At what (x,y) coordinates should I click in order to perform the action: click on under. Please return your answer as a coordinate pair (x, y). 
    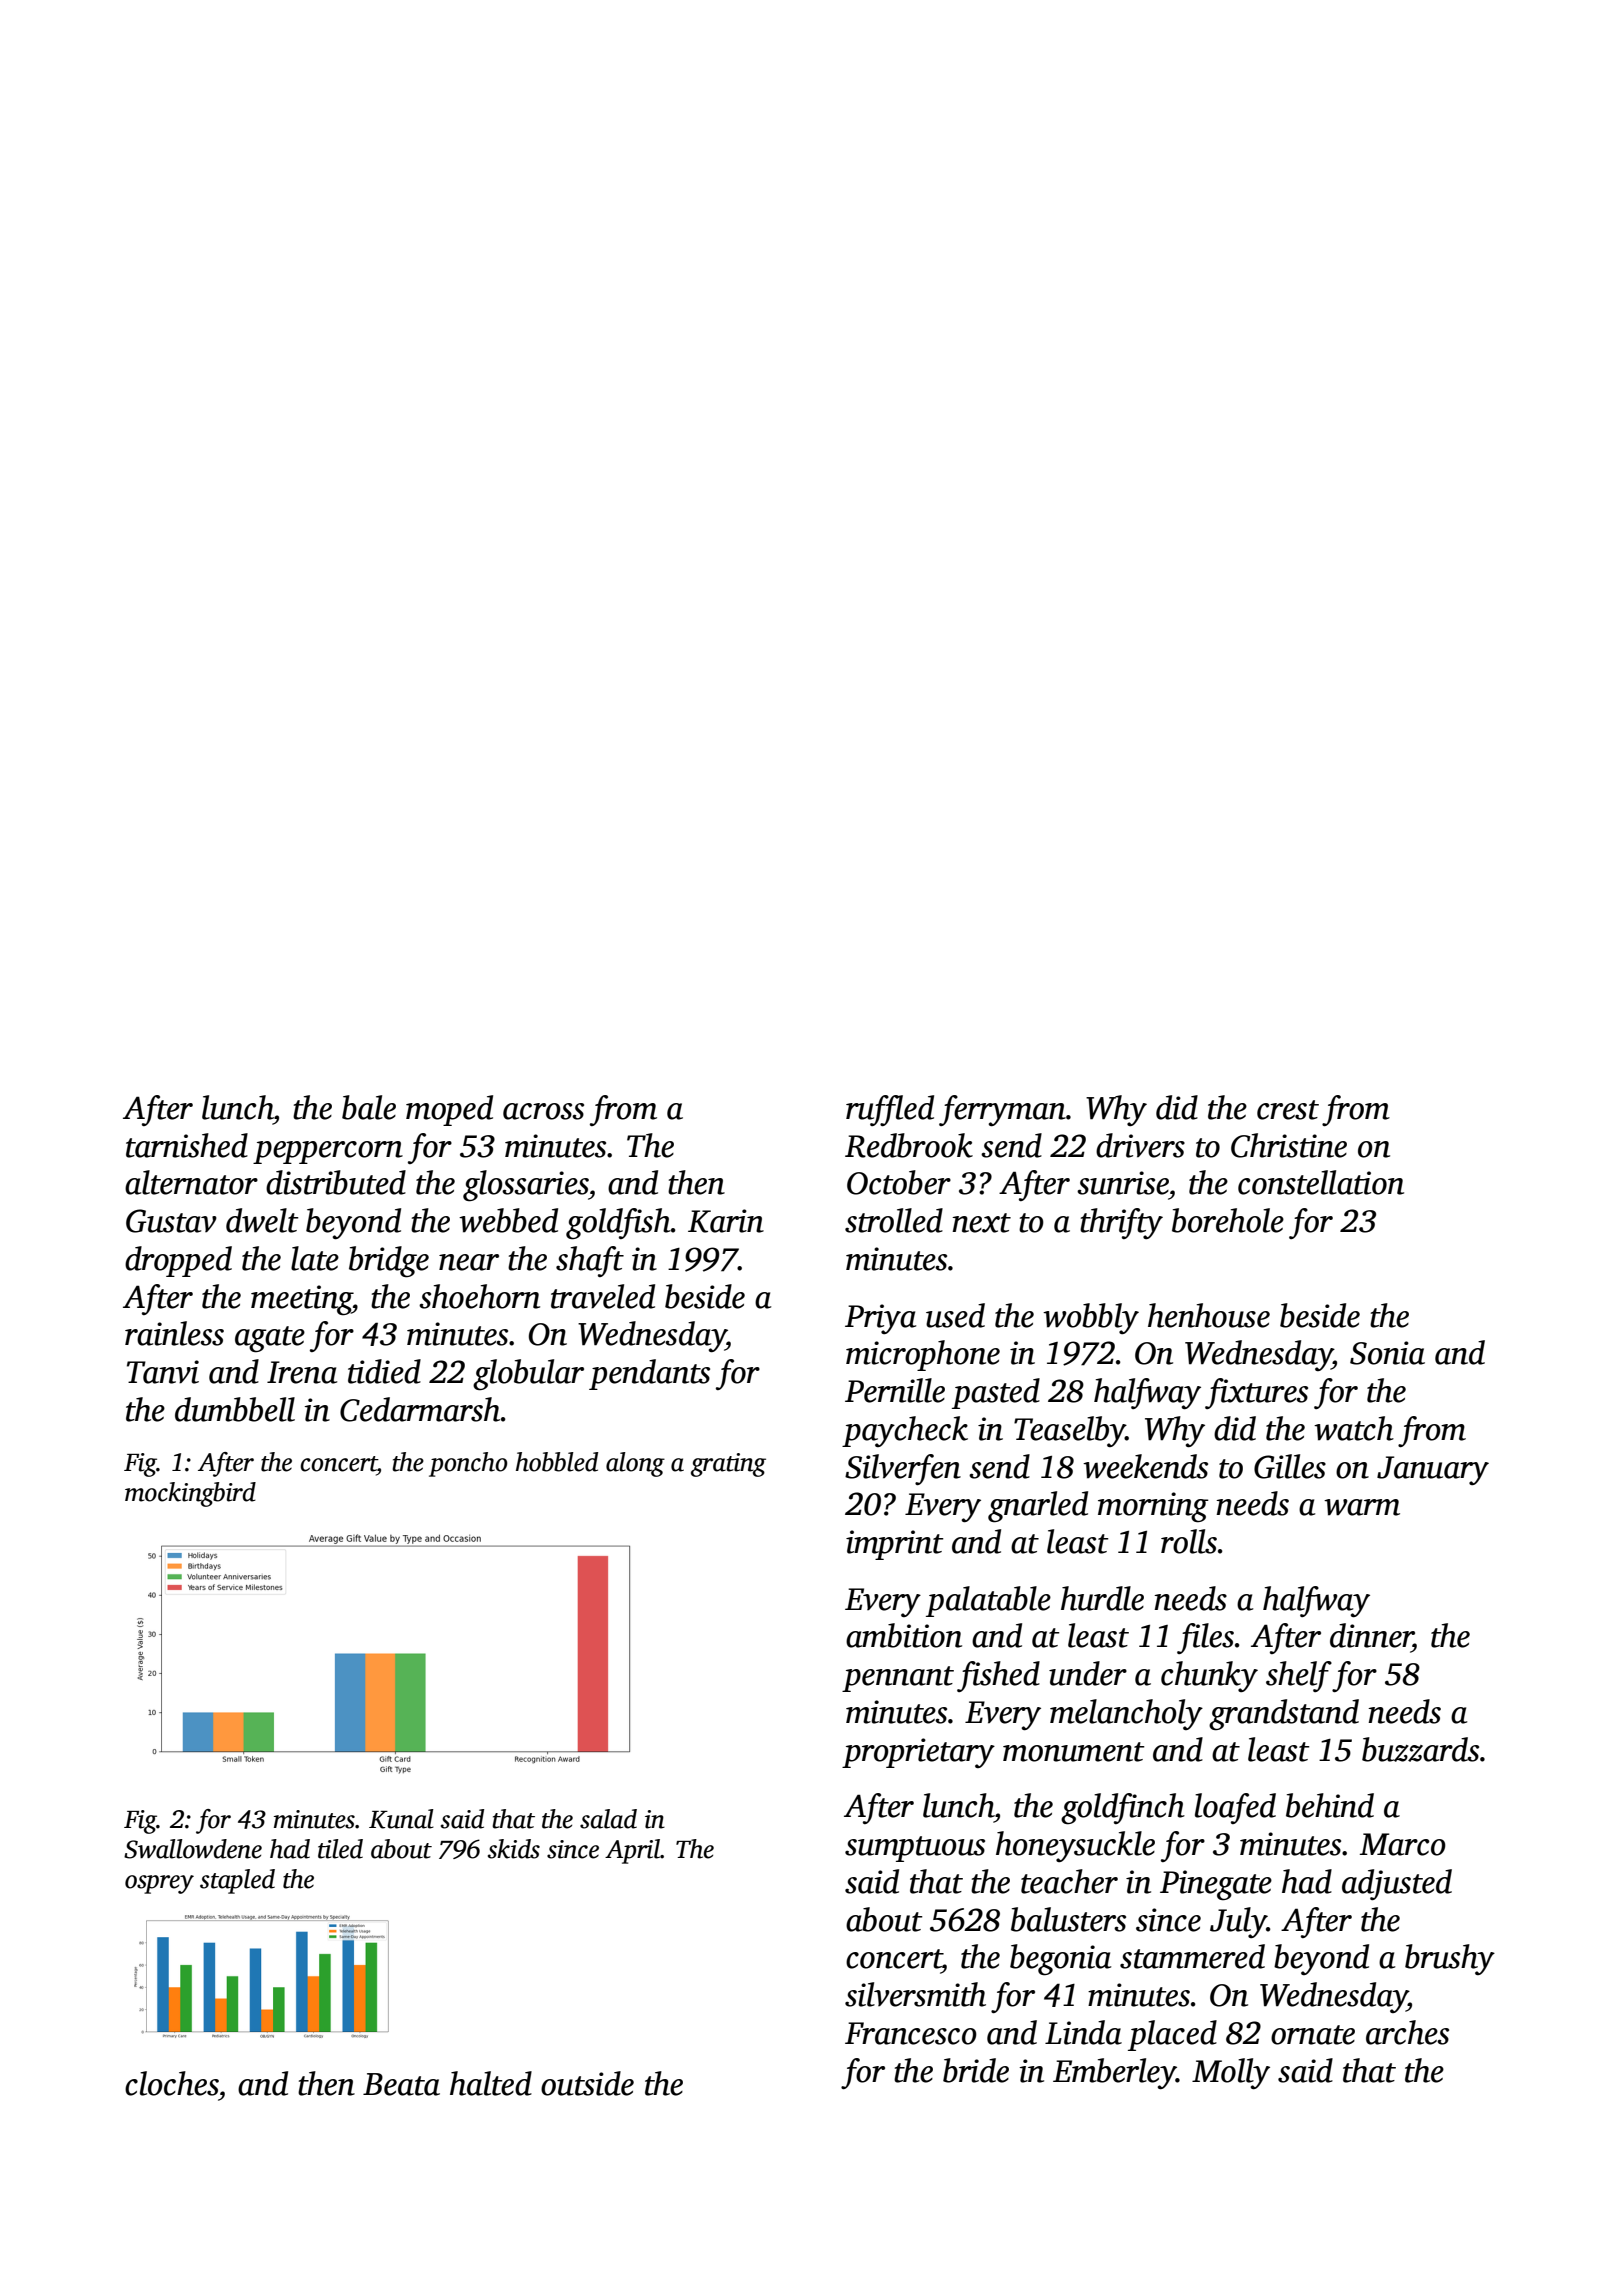
    Looking at the image, I should click on (1088, 1673).
